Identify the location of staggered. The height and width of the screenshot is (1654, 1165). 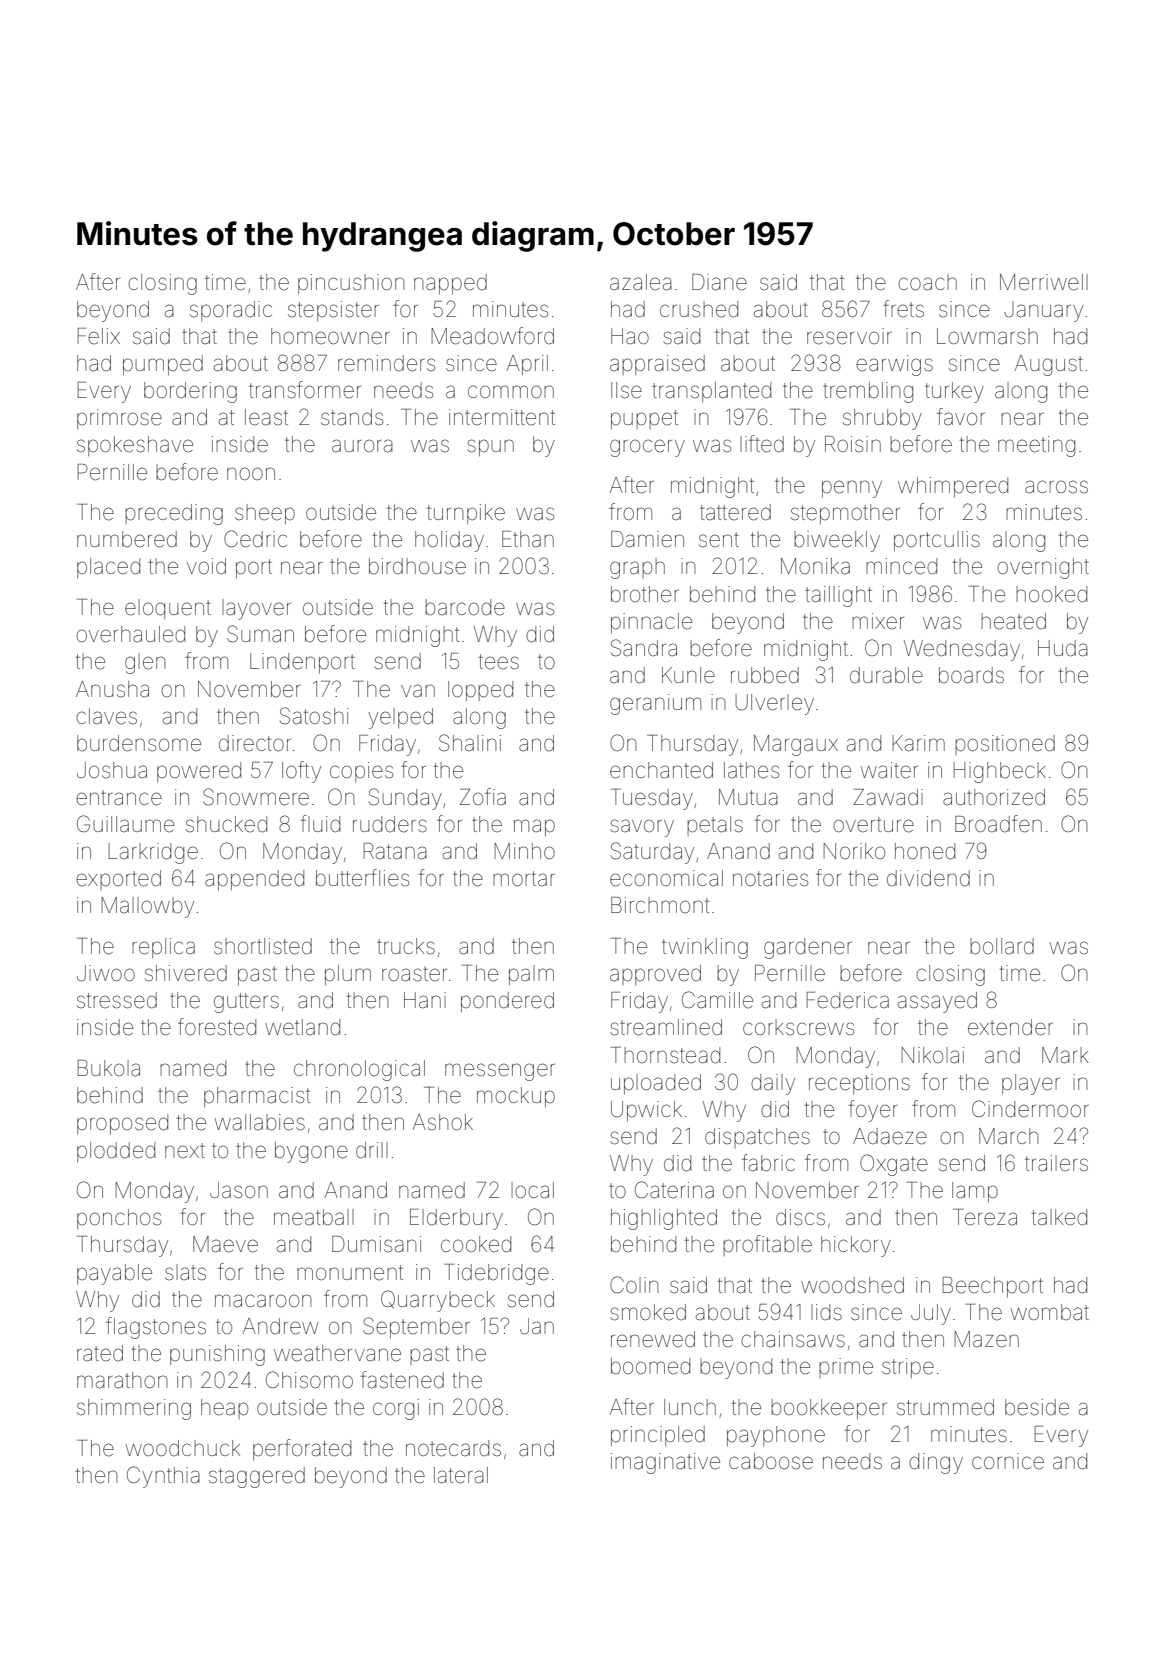
(257, 1477).
